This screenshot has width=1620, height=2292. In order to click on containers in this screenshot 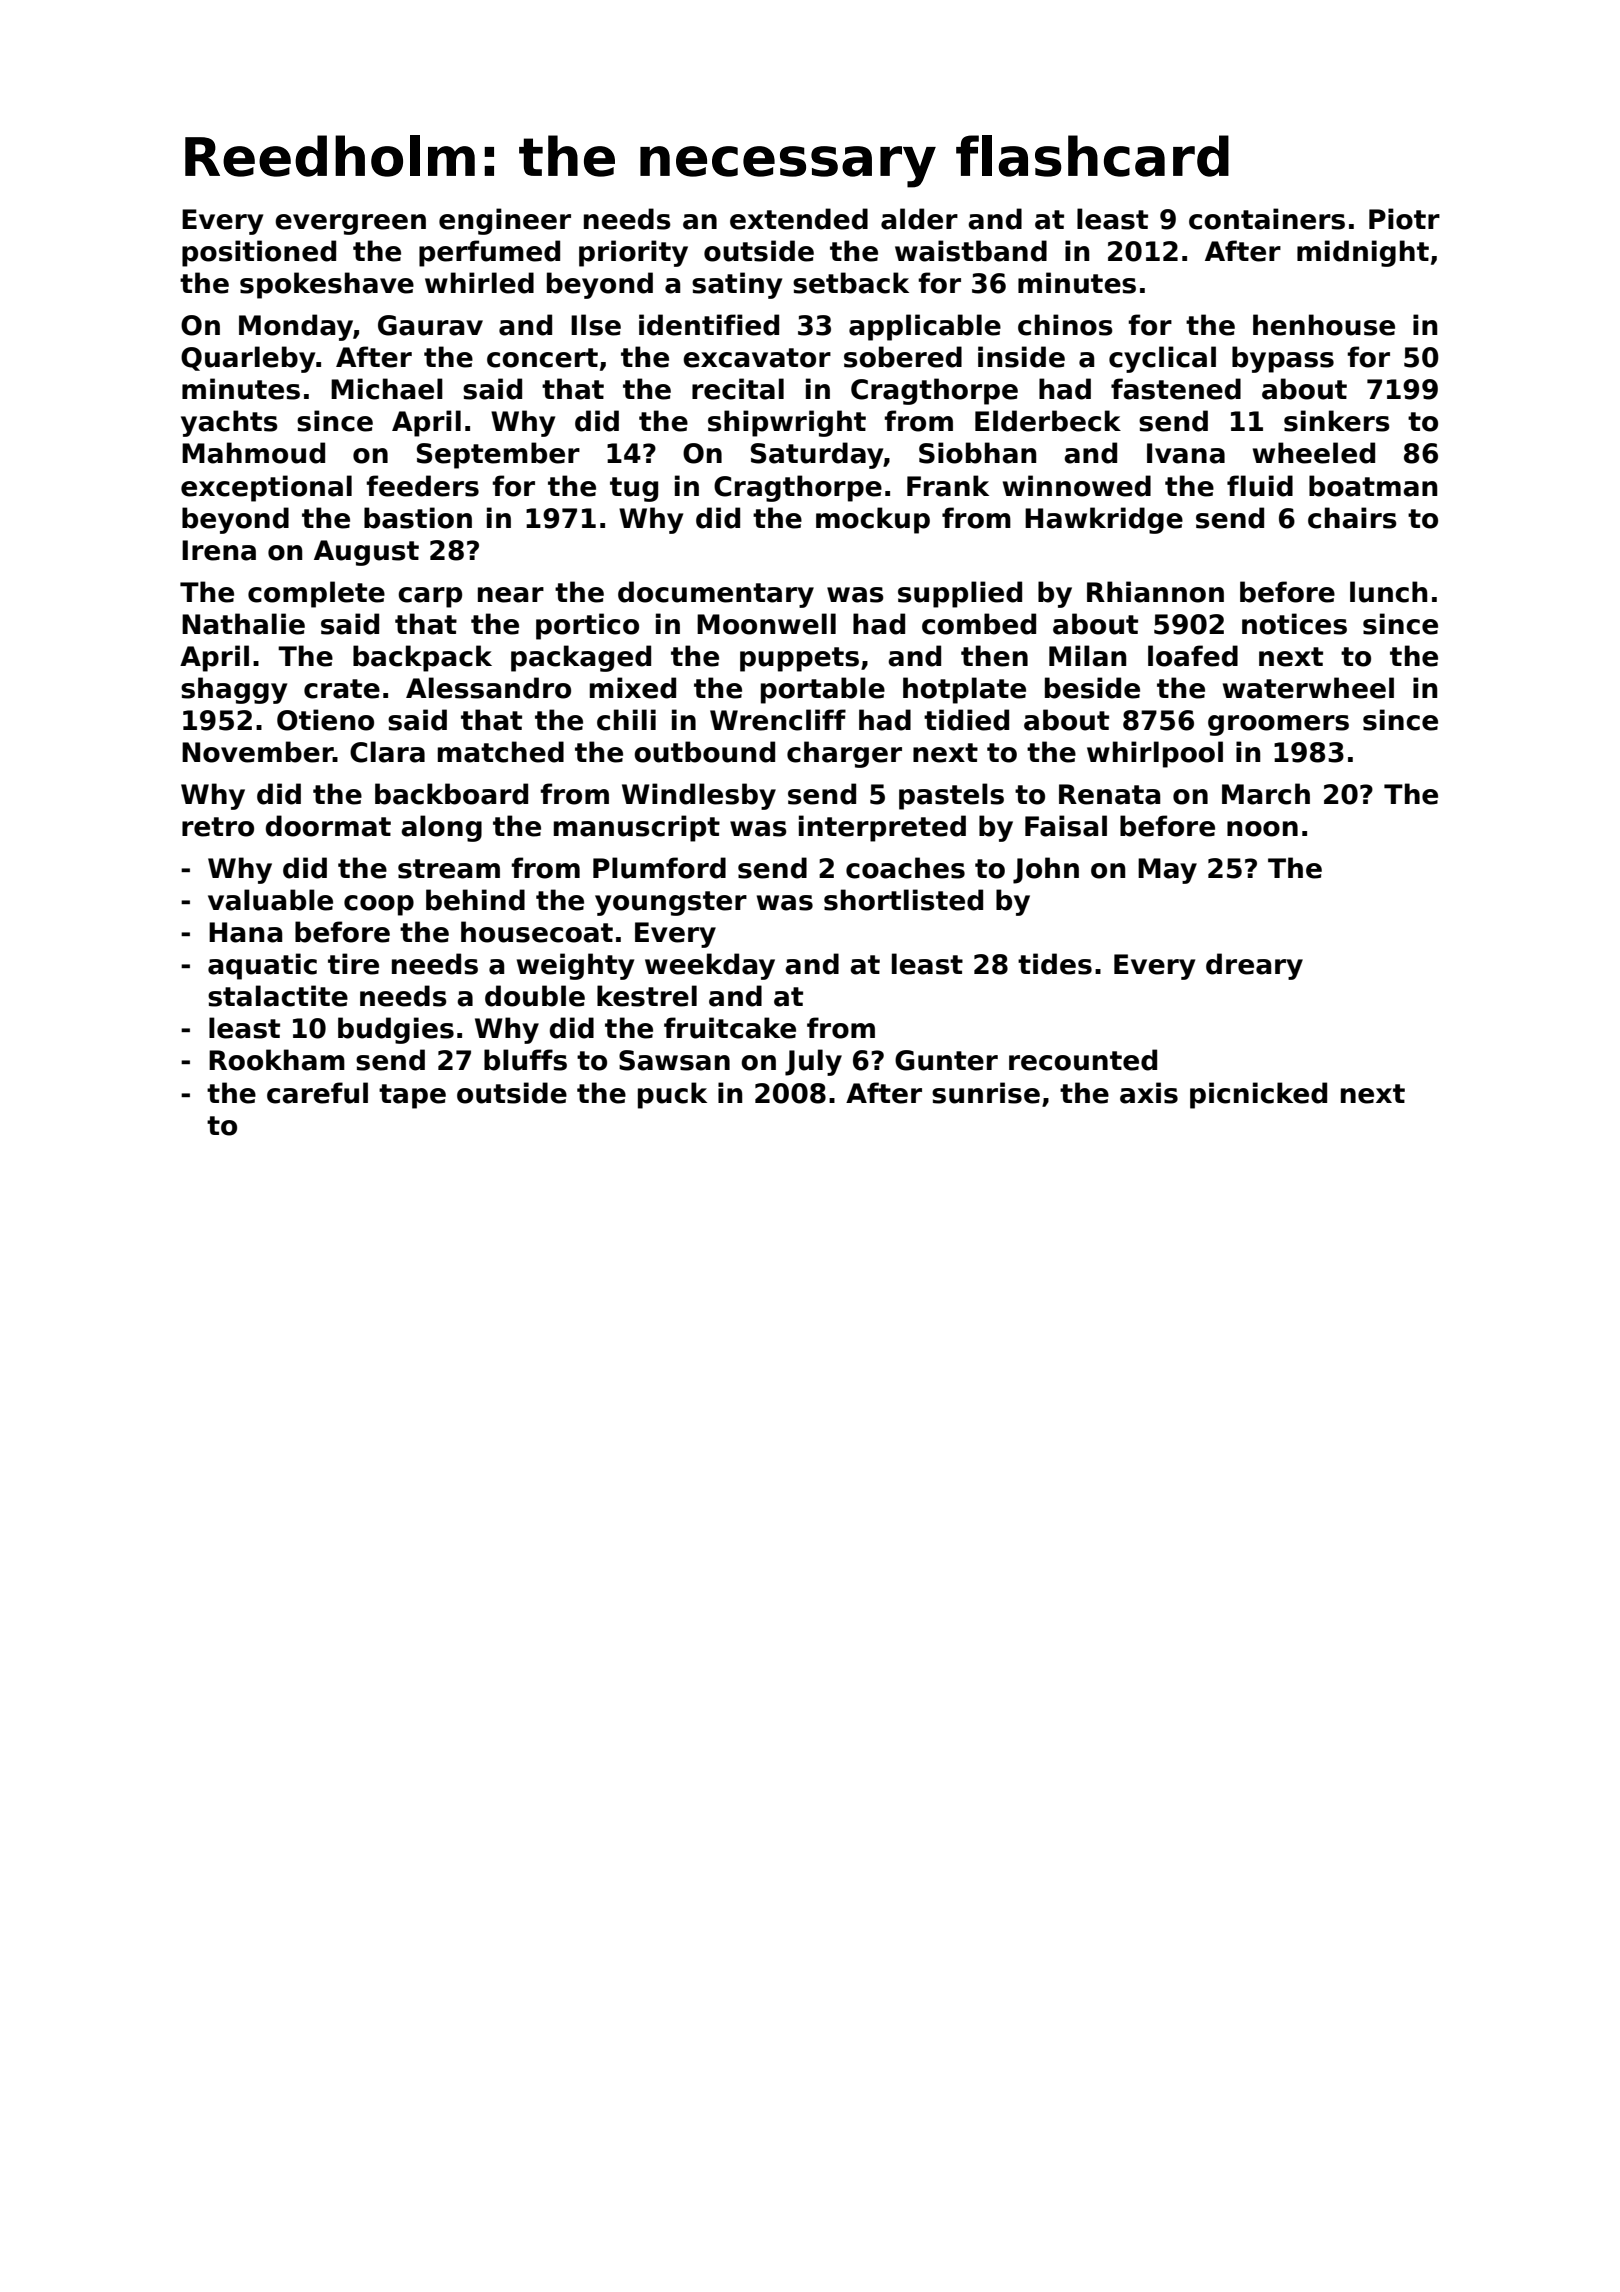, I will do `click(1267, 219)`.
